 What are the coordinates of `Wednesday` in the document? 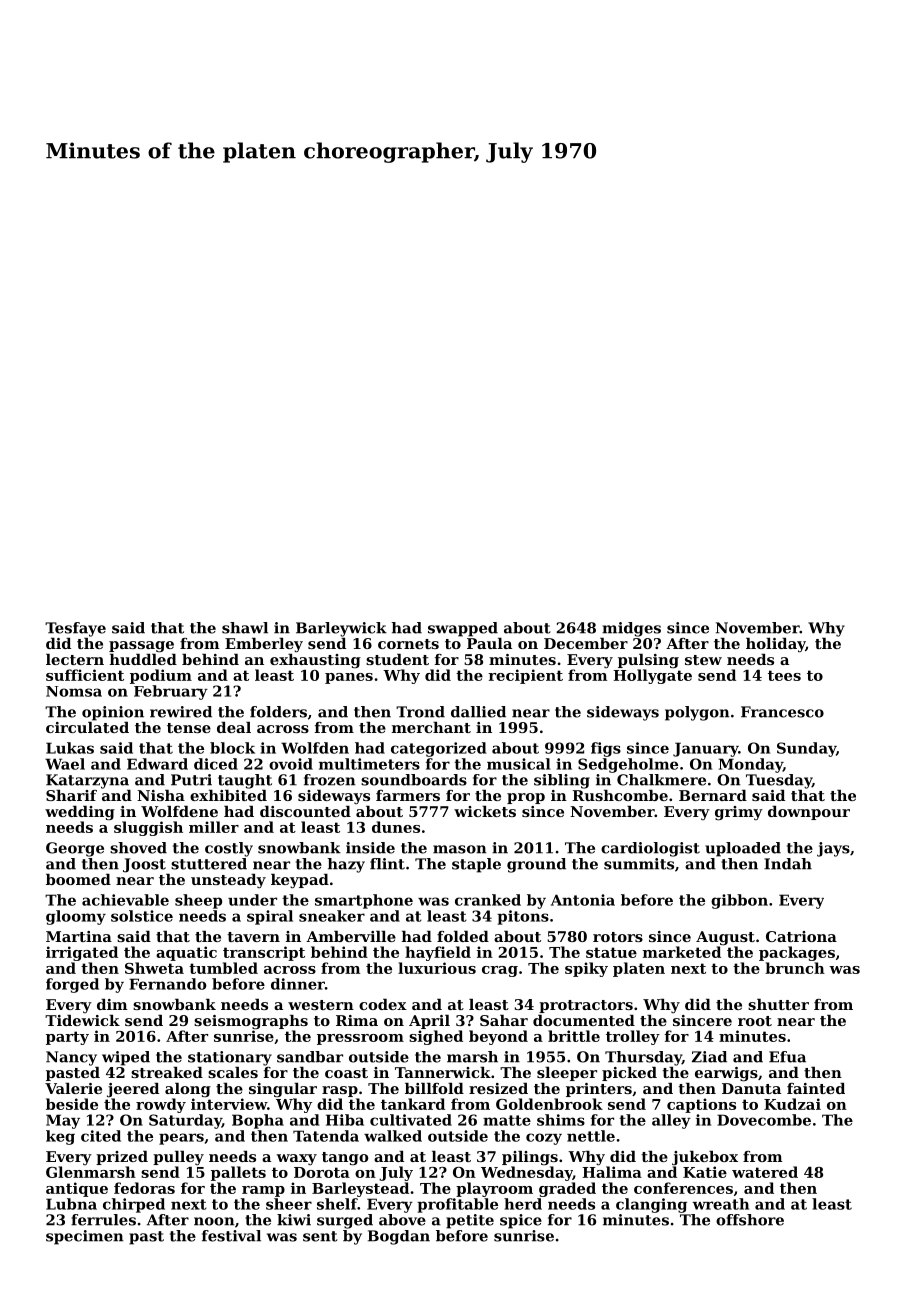 It's located at (527, 1173).
